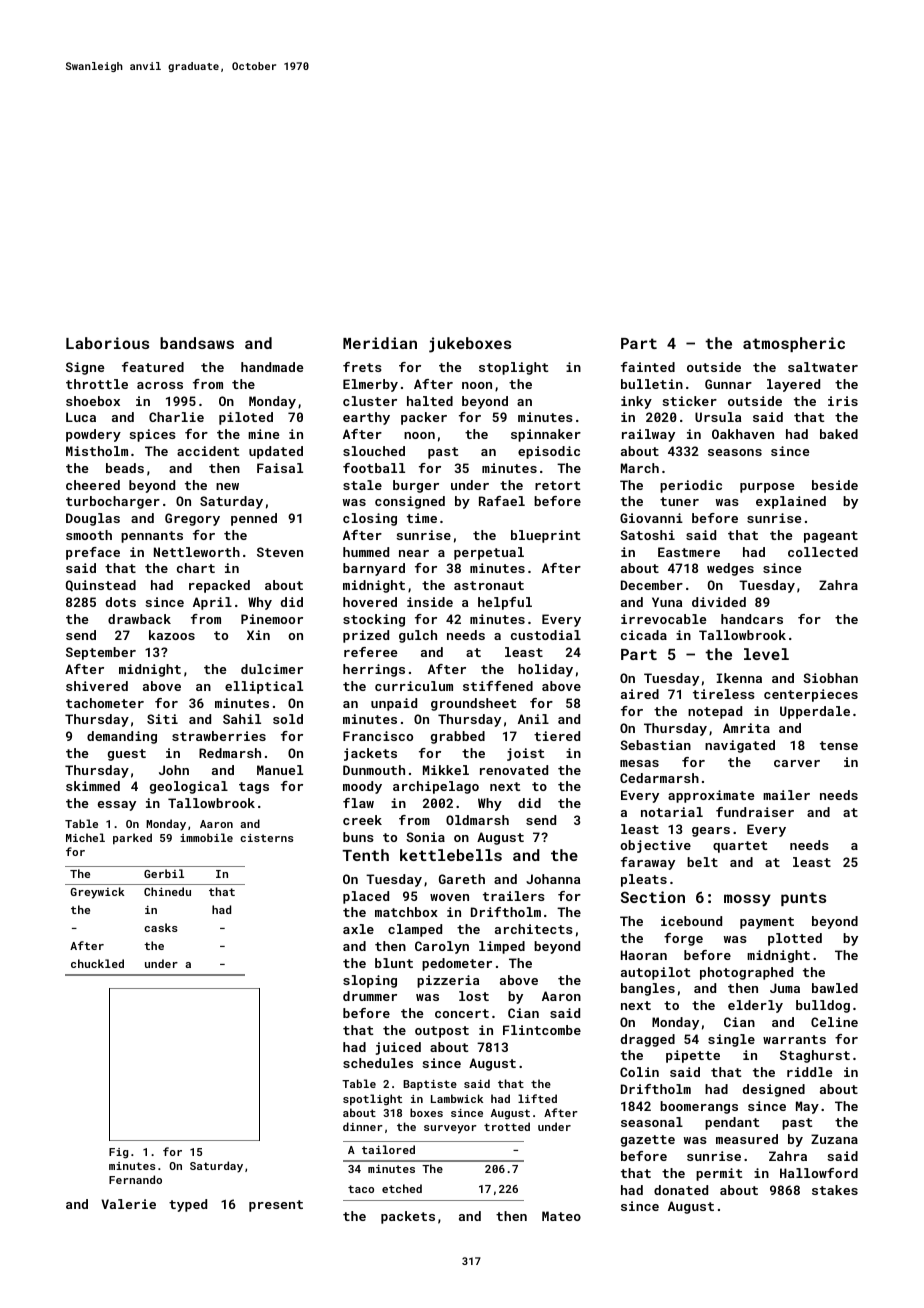 This image has height=1308, width=924. What do you see at coordinates (731, 1040) in the image?
I see `single` at bounding box center [731, 1040].
